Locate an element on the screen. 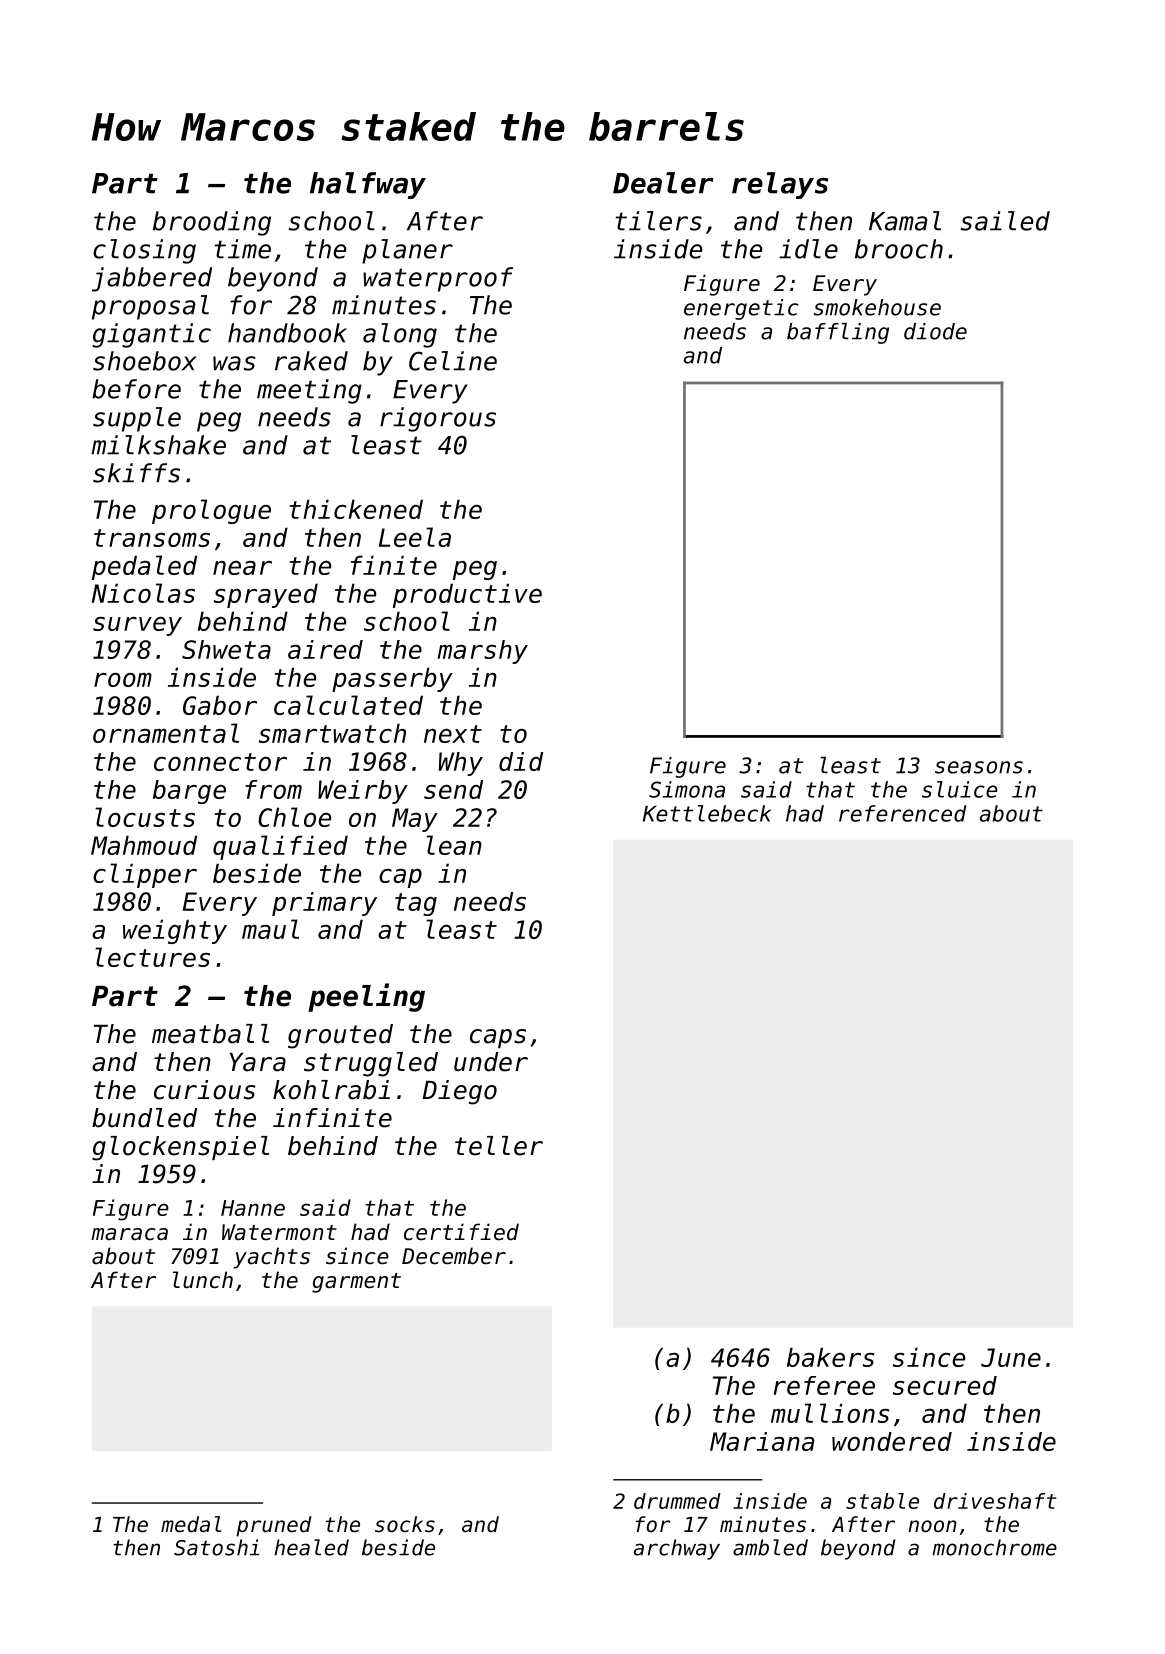  qualified is located at coordinates (280, 847).
